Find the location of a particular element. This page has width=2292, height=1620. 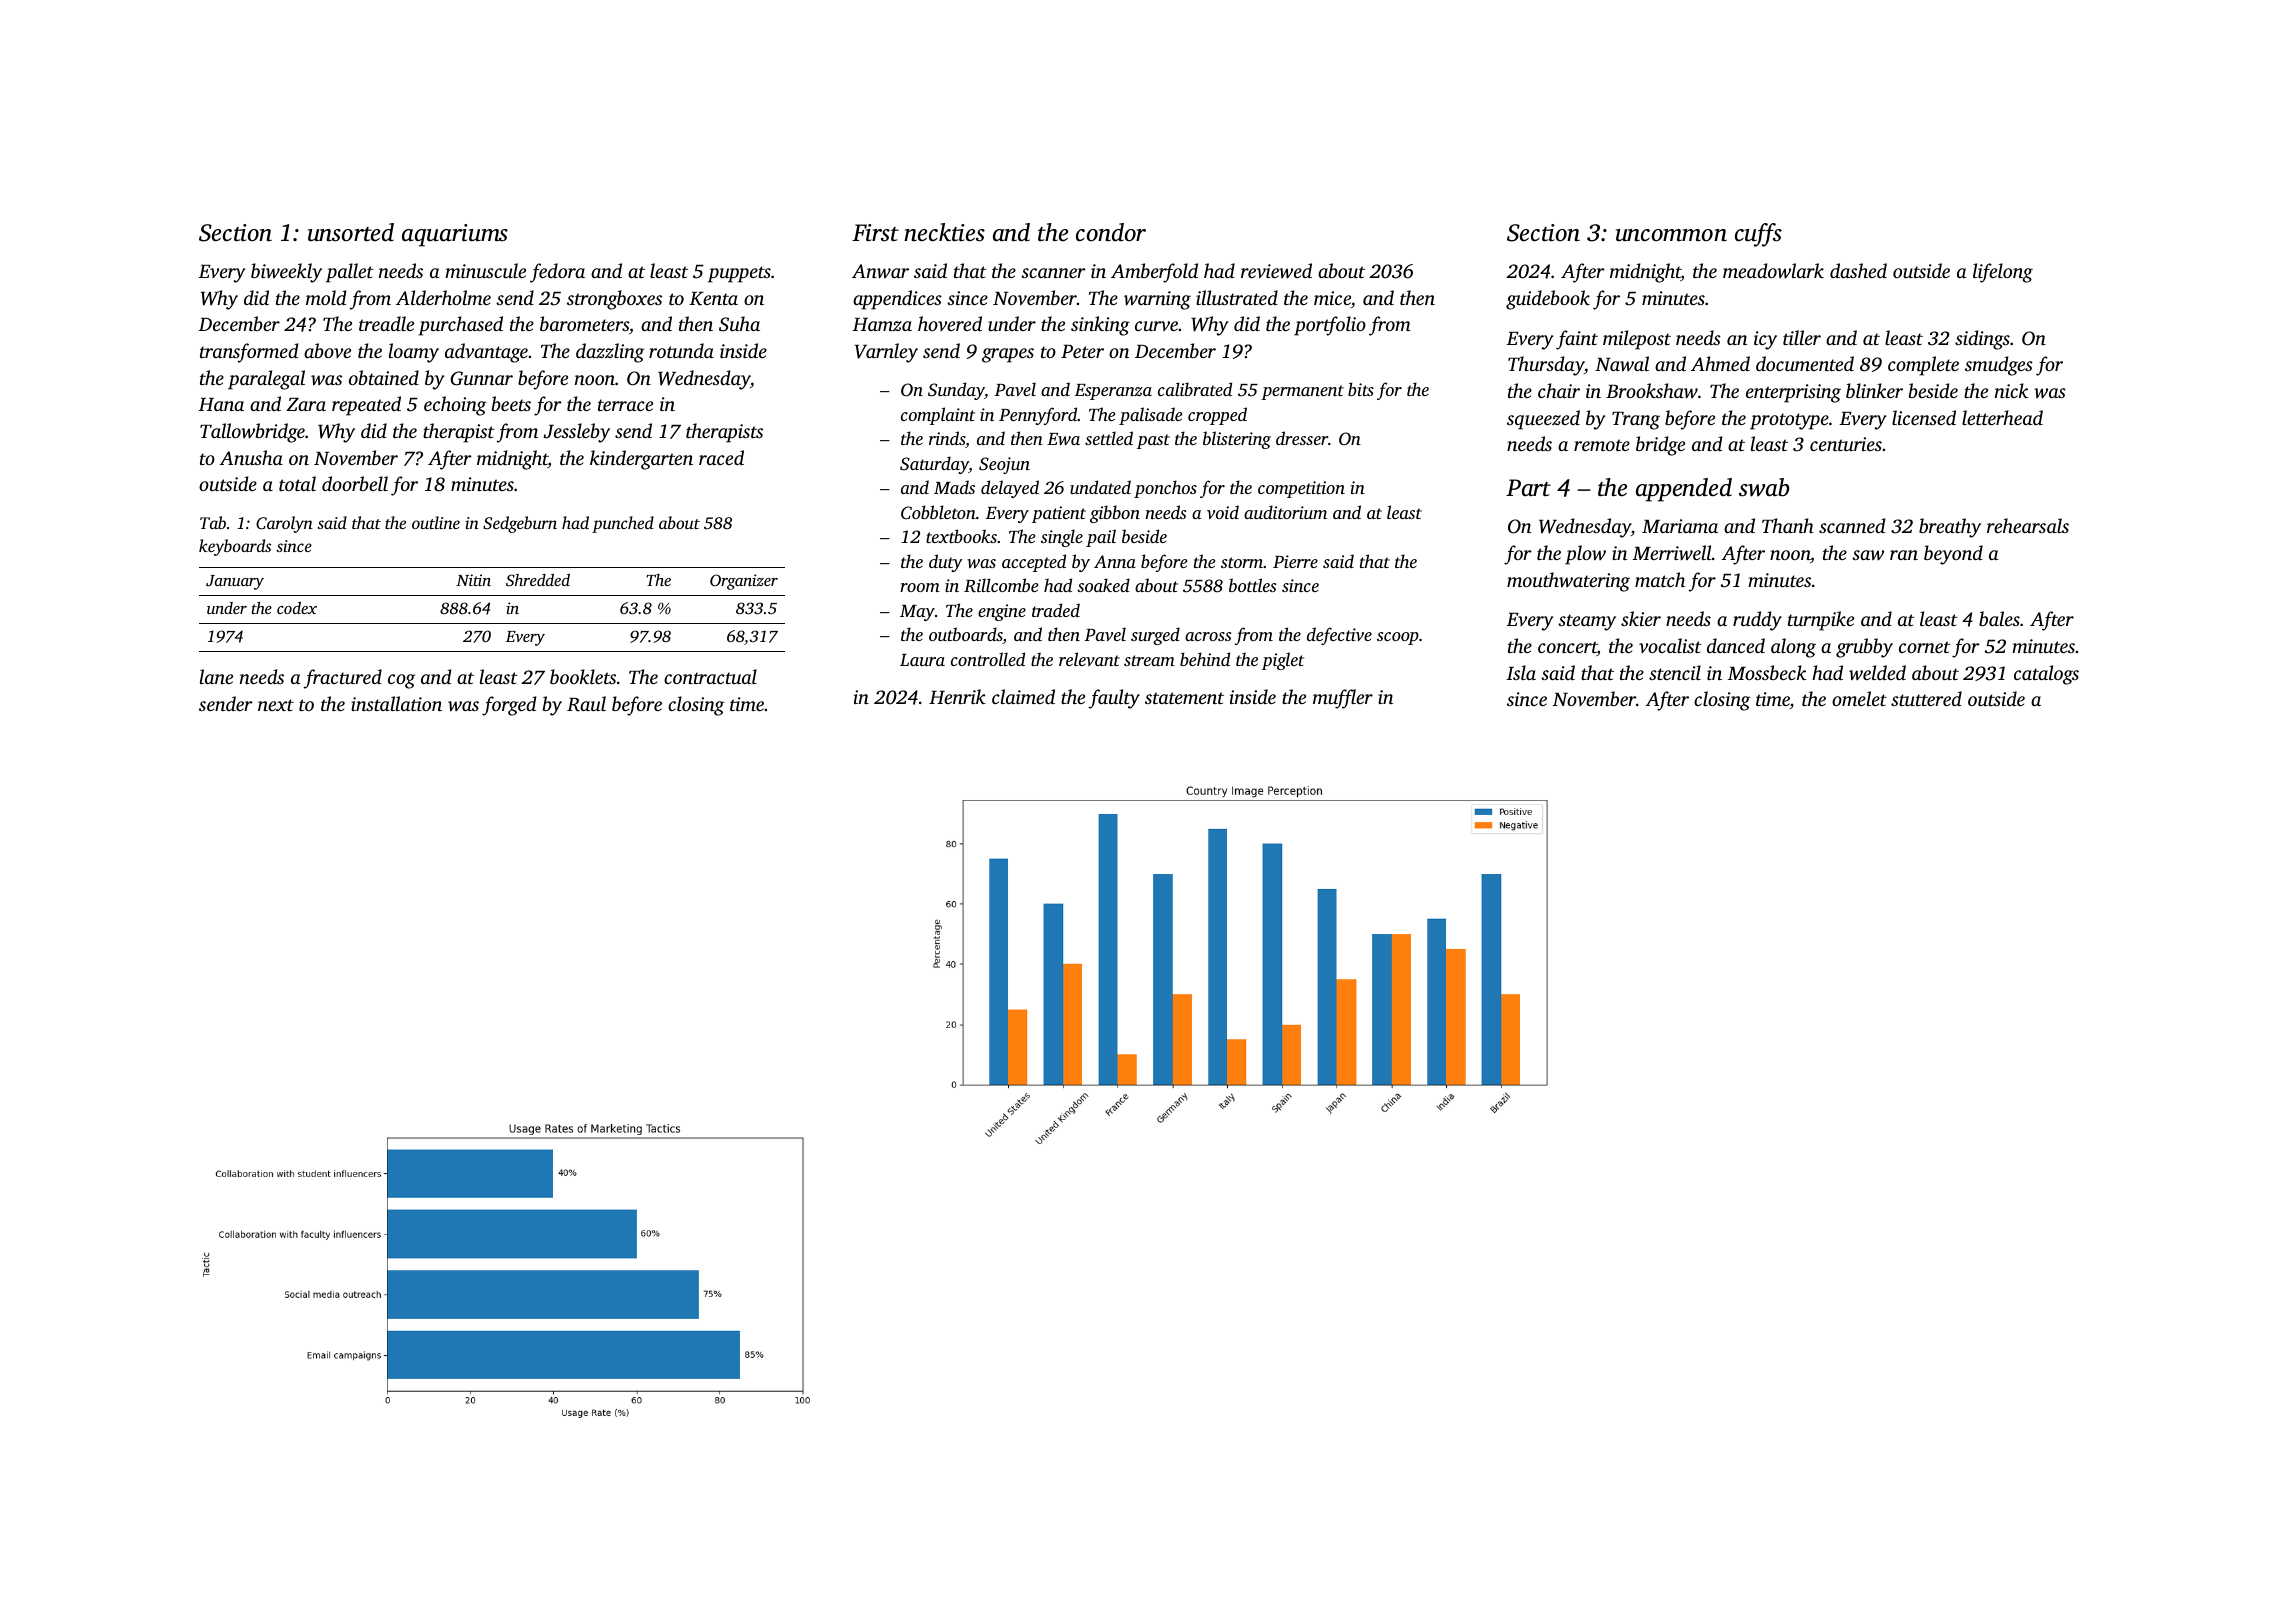

appendices is located at coordinates (897, 300).
